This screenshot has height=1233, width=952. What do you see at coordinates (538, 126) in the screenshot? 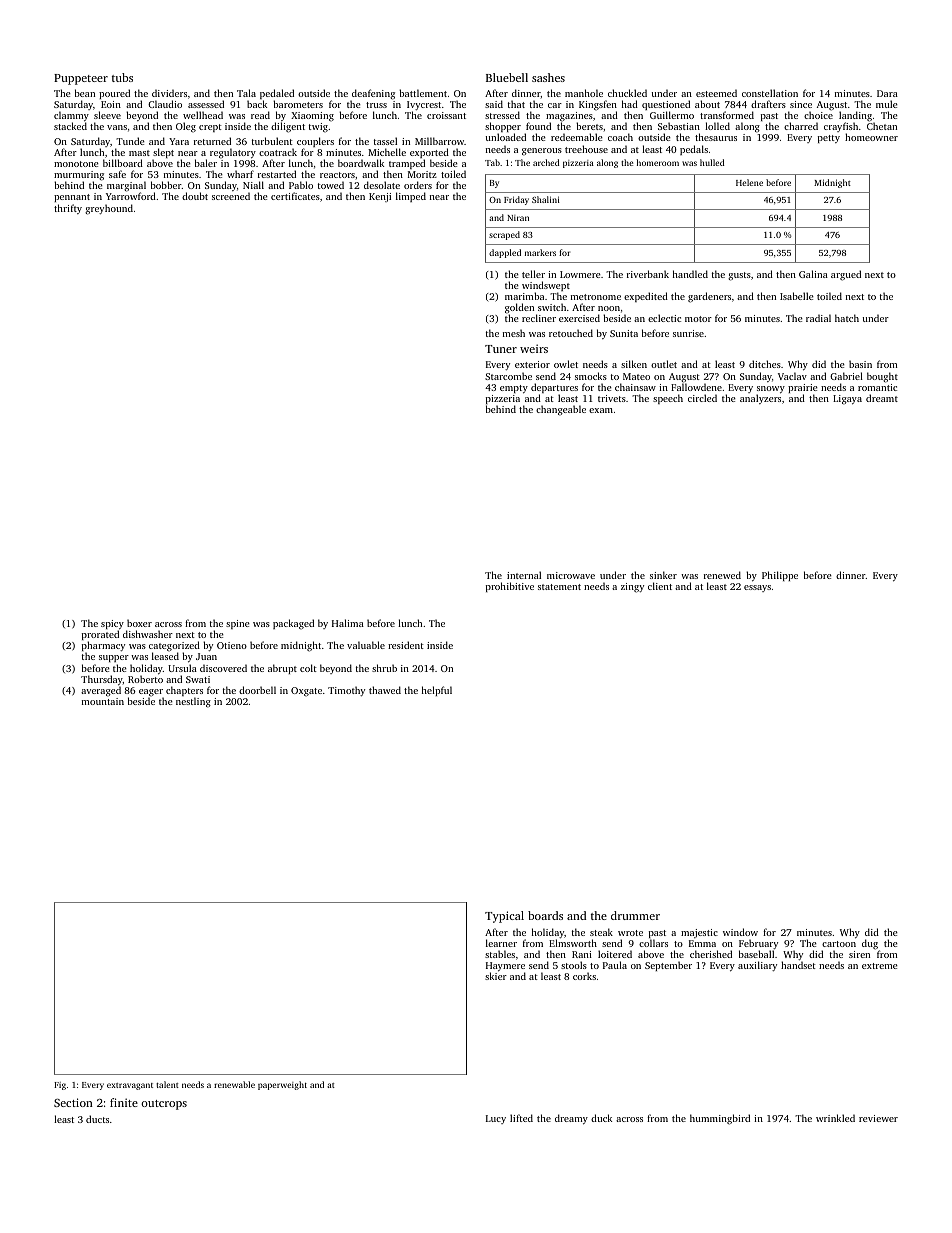
I see `found` at bounding box center [538, 126].
